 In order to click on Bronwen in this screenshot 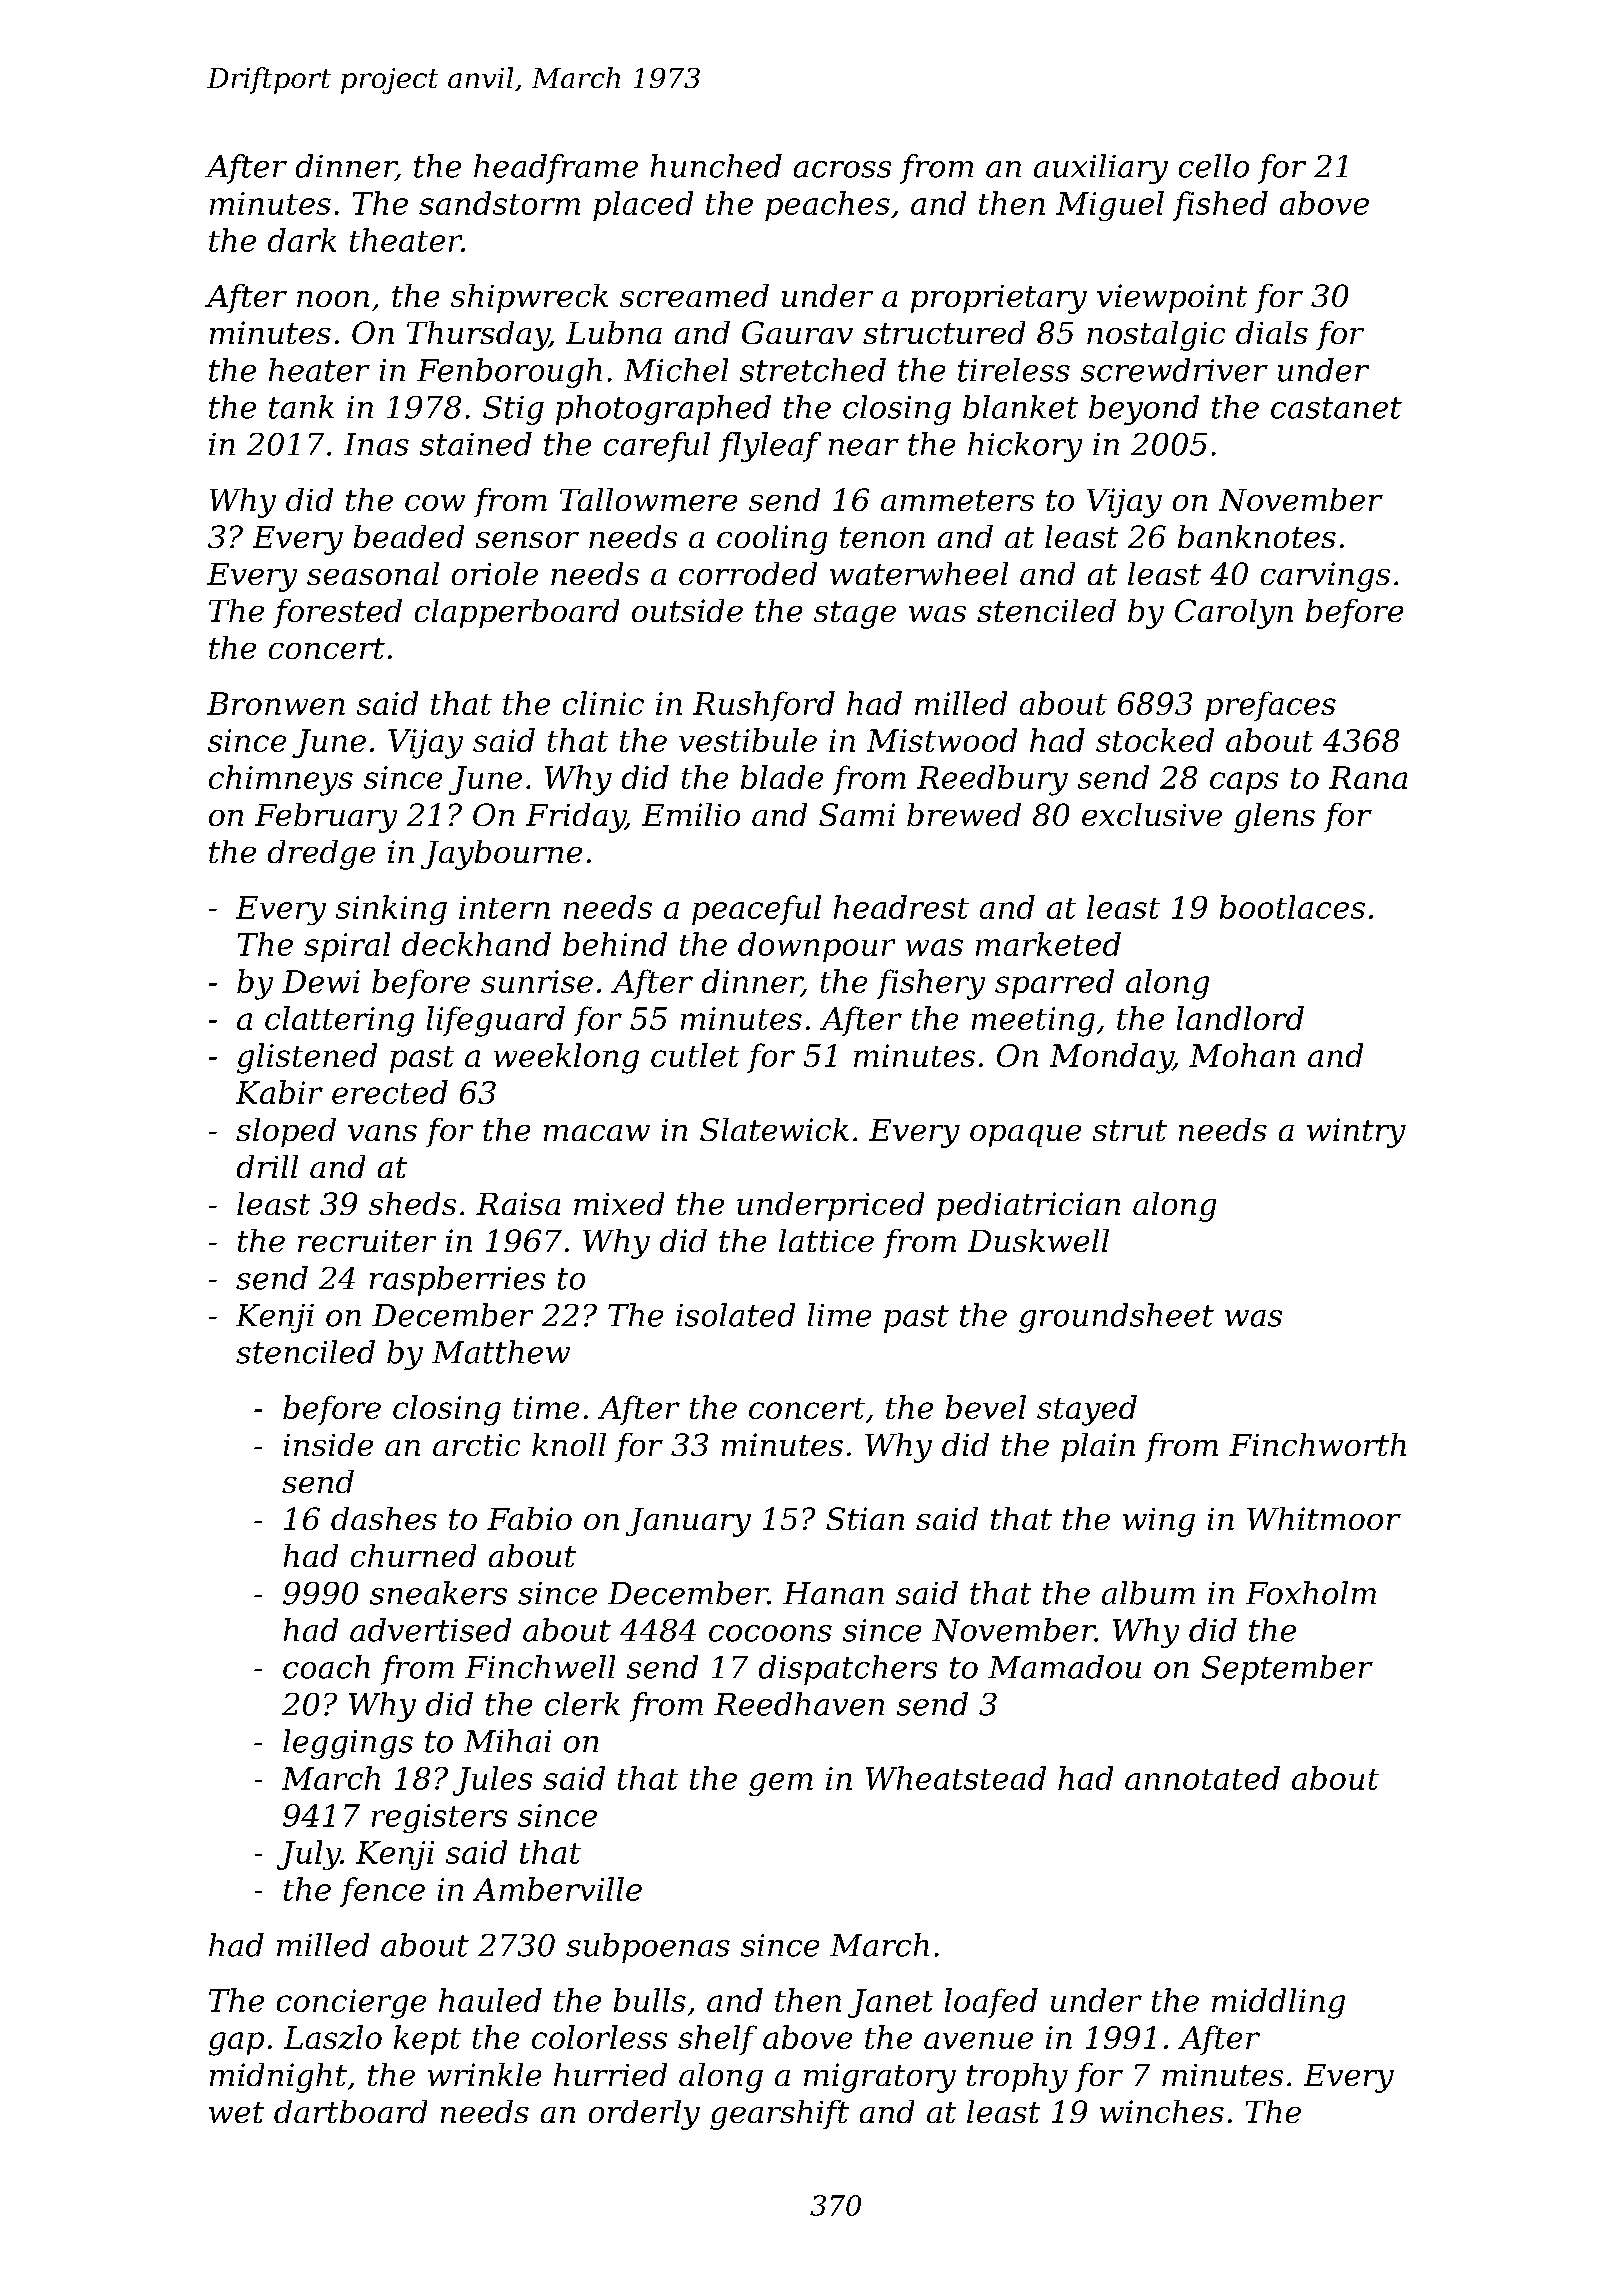, I will do `click(276, 703)`.
